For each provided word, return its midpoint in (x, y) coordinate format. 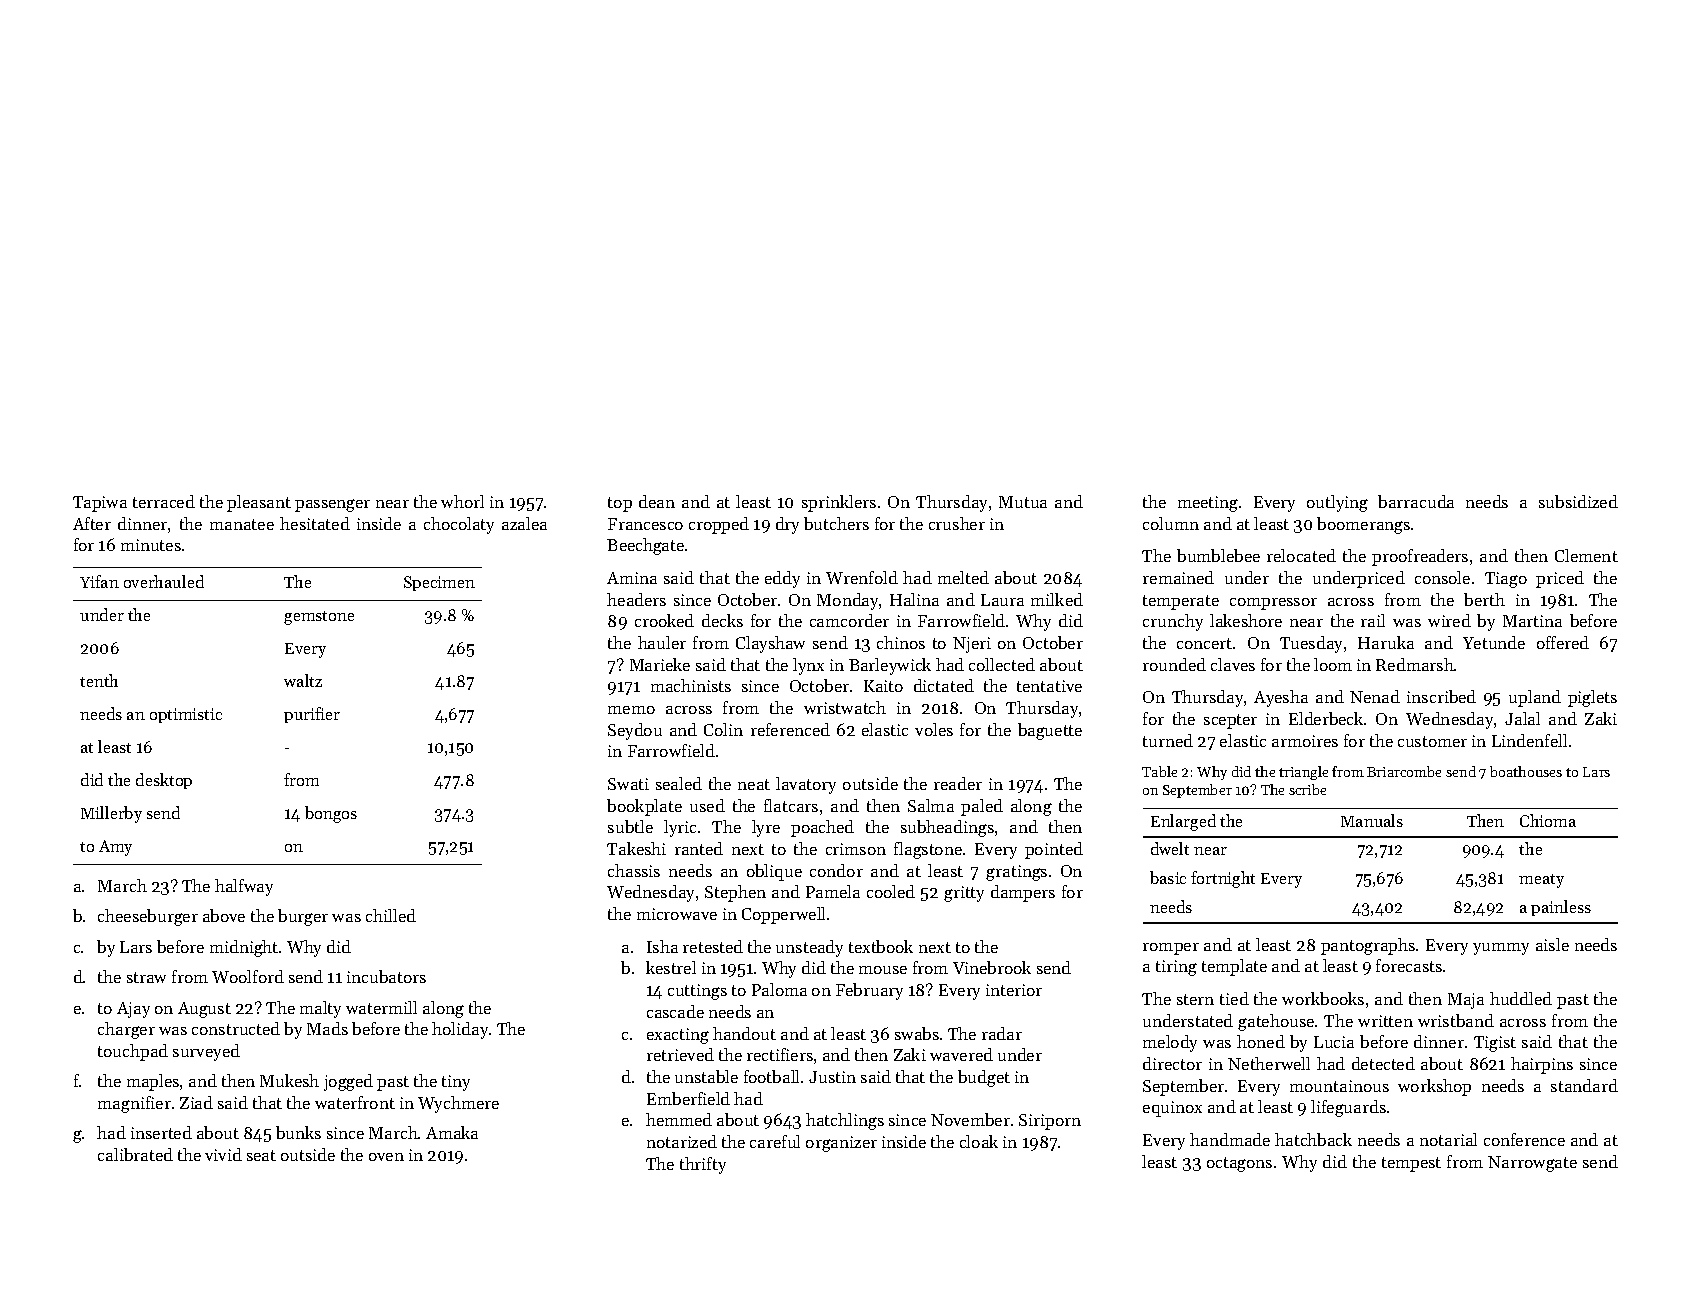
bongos (331, 814)
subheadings (947, 828)
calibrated (135, 1154)
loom (1333, 664)
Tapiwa (100, 504)
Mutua (1023, 502)
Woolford (248, 976)
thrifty (703, 1165)
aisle (1552, 944)
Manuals (1372, 820)
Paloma (779, 989)
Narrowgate (1532, 1164)
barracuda (1416, 501)
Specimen (439, 583)
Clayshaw (770, 644)
